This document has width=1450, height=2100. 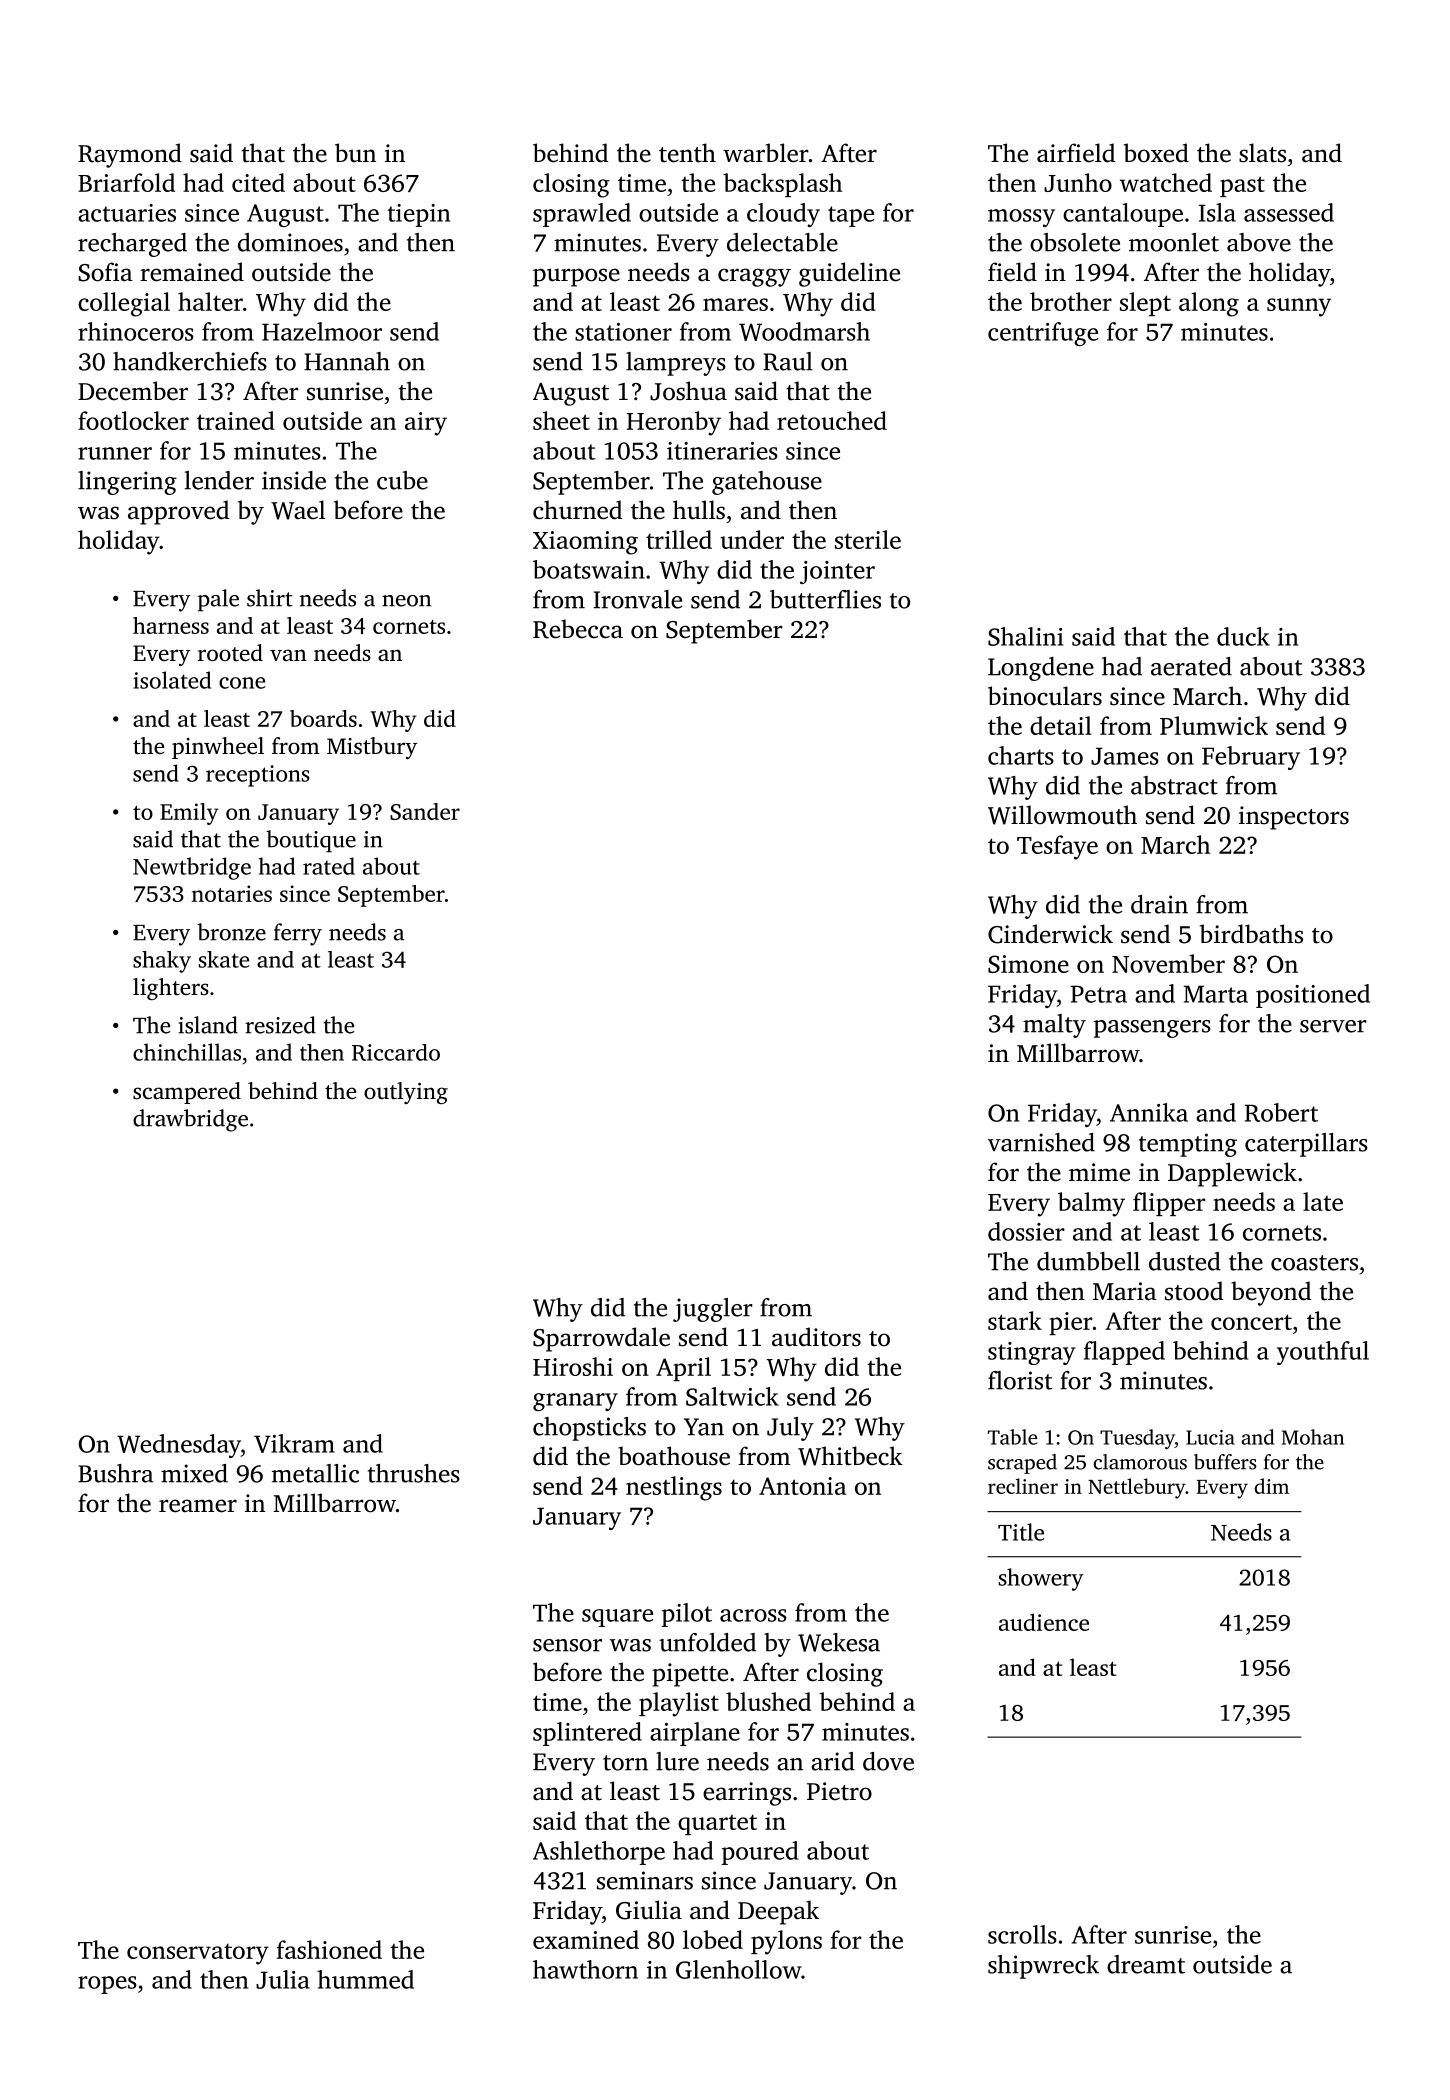 I want to click on inspectors, so click(x=1294, y=818).
